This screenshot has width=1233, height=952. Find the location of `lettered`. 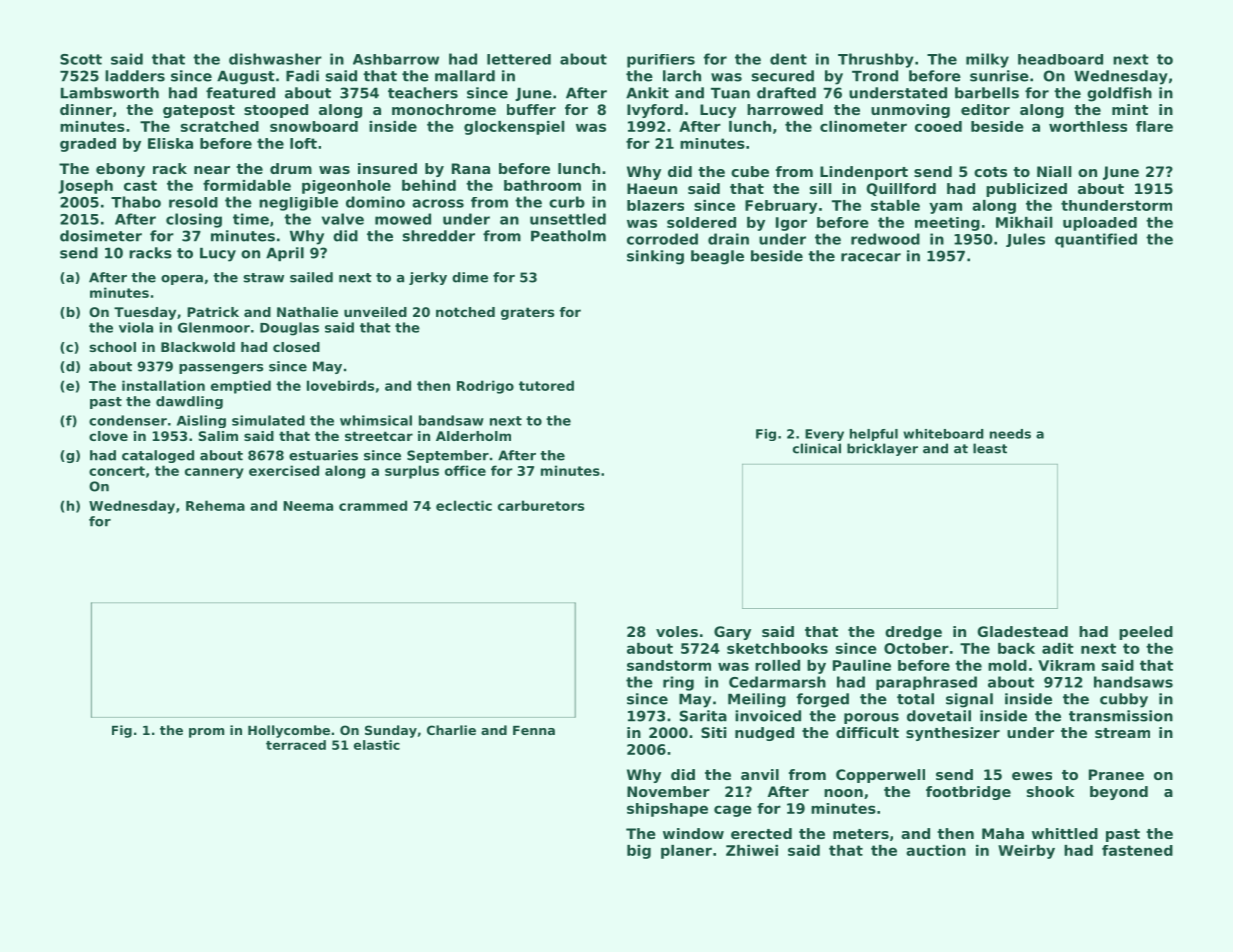

lettered is located at coordinates (519, 59).
